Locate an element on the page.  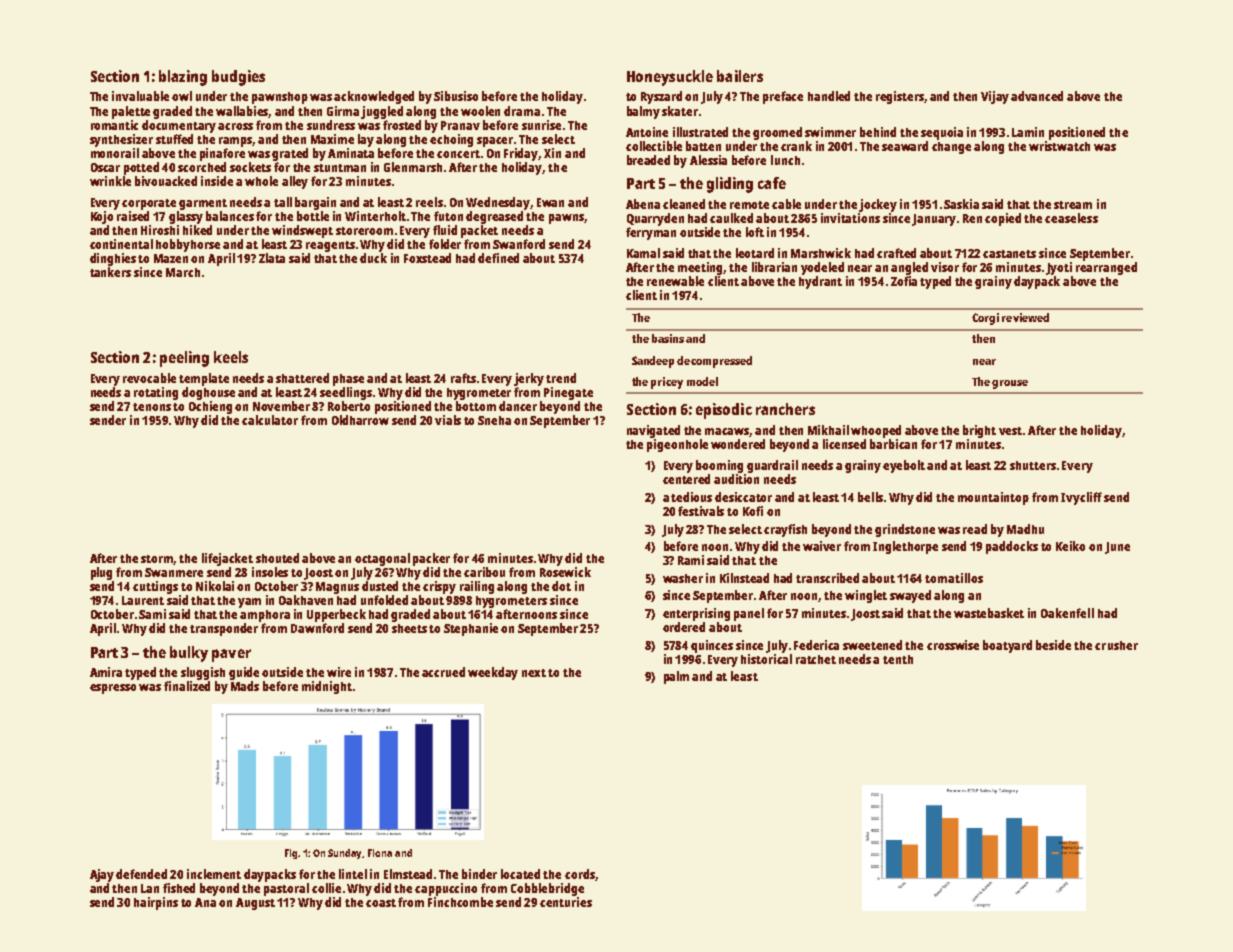
palm is located at coordinates (676, 677).
